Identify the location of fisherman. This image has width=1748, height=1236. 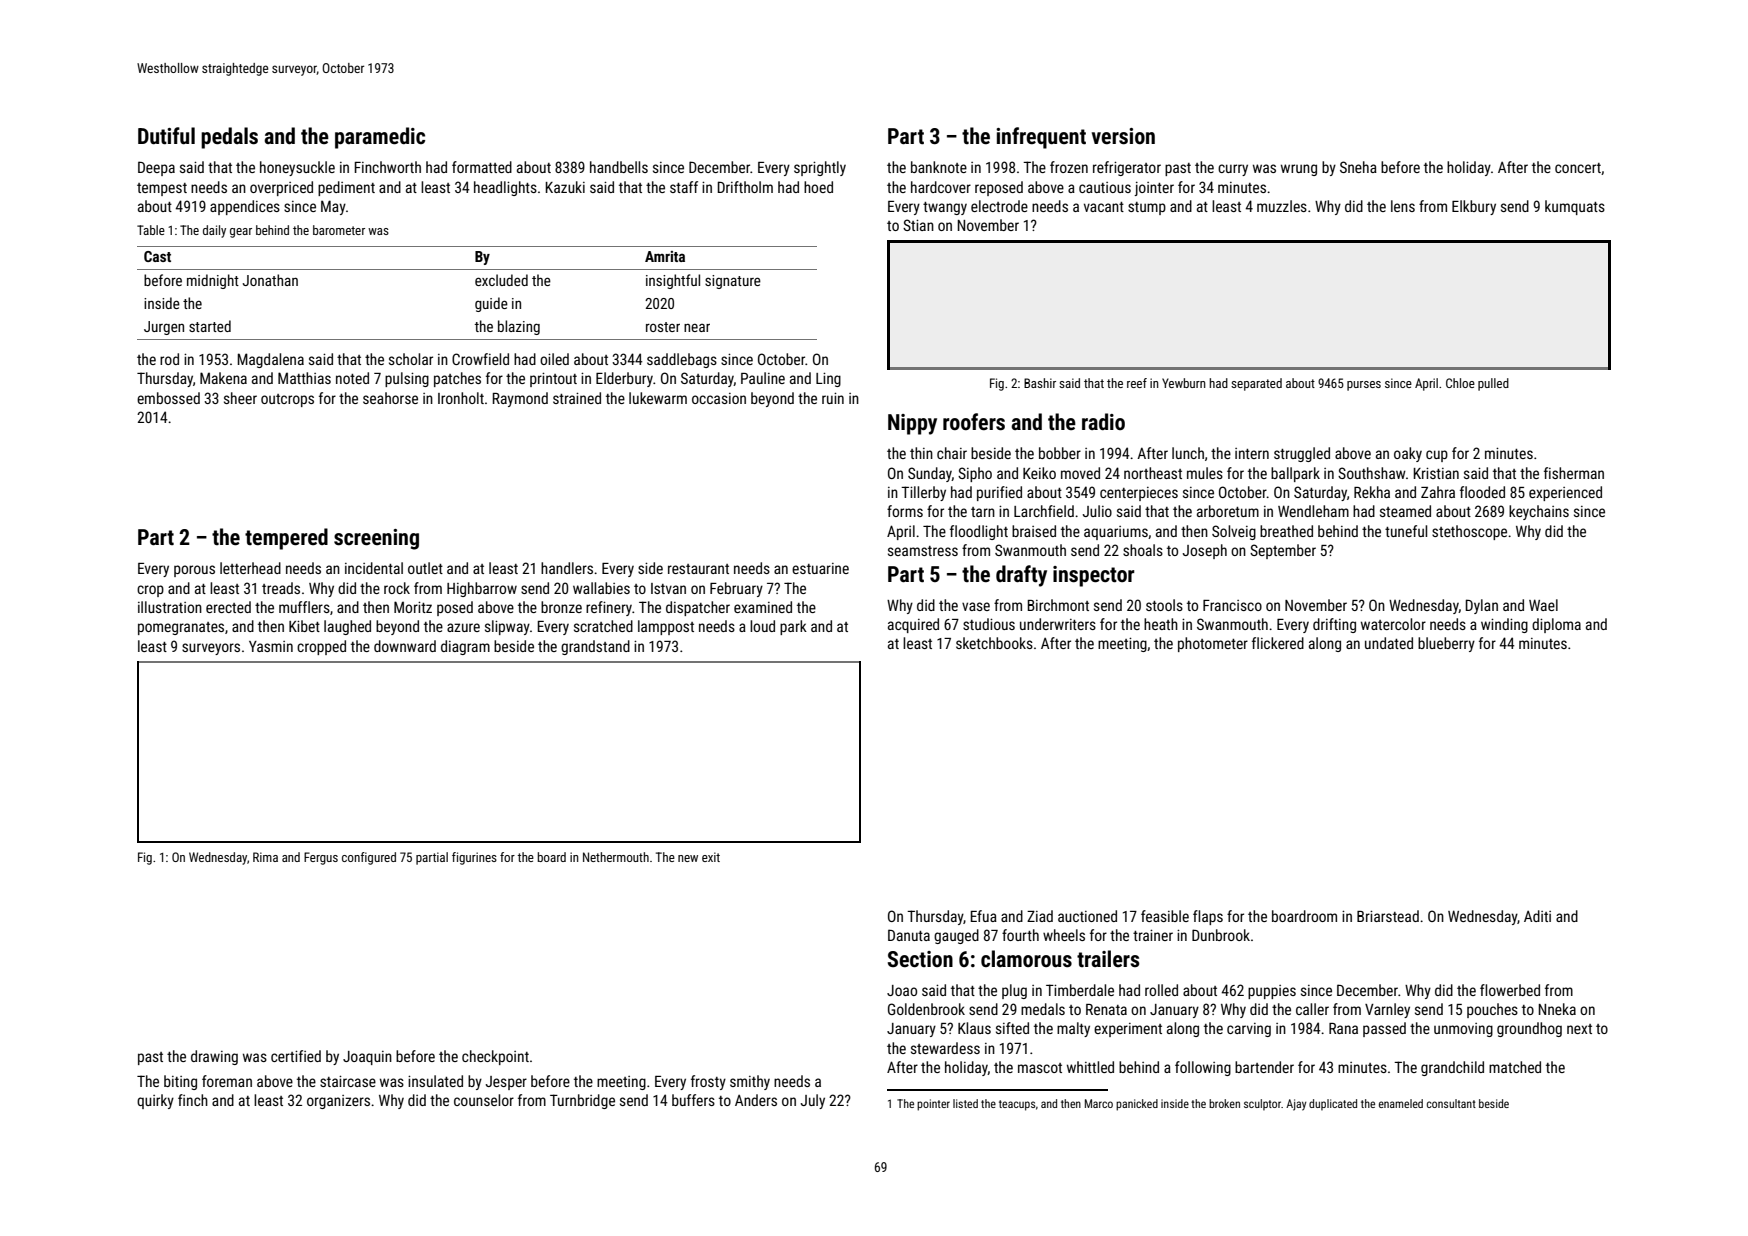
(1574, 473).
